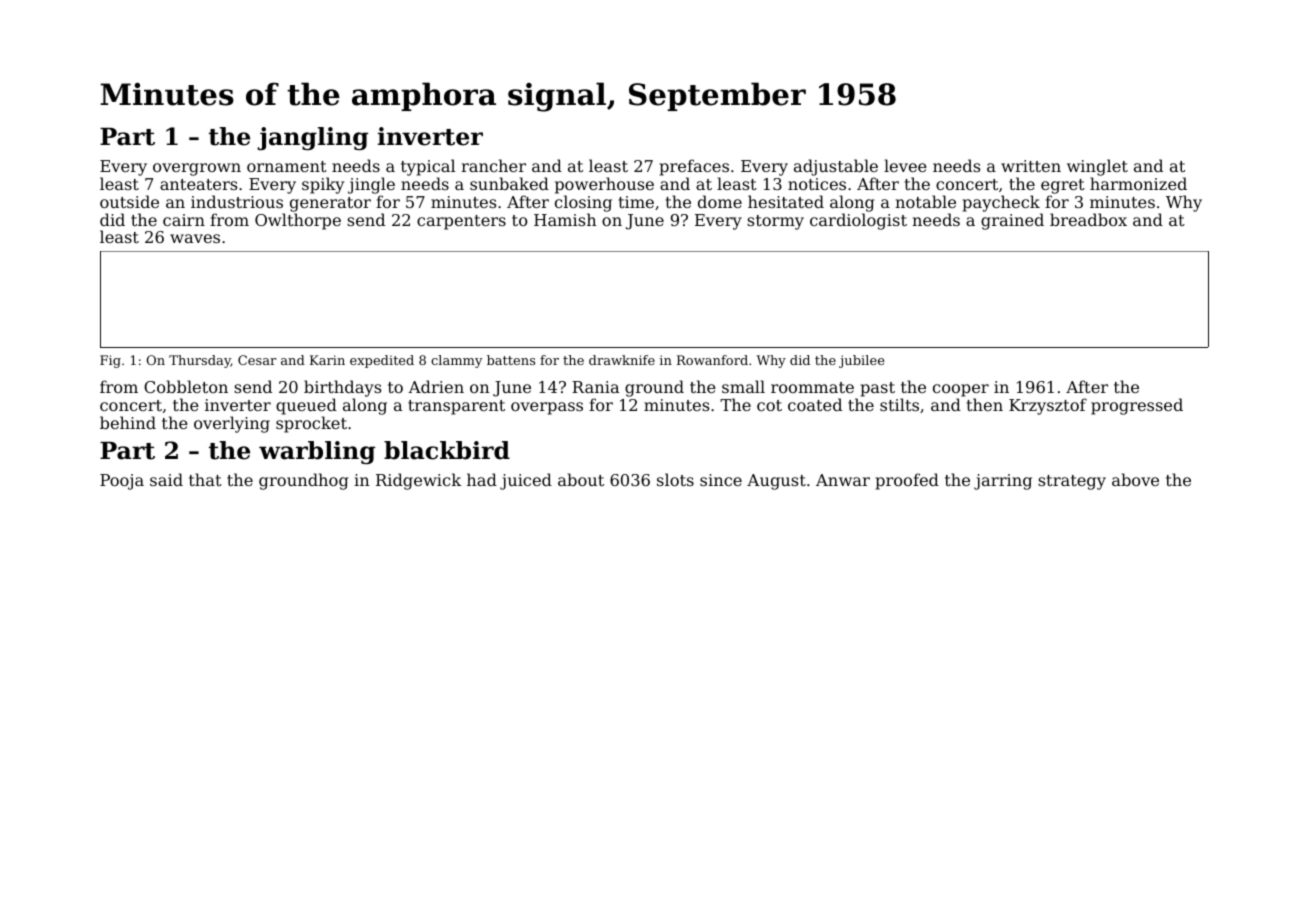 Image resolution: width=1308 pixels, height=924 pixels. I want to click on winglet, so click(1097, 167).
